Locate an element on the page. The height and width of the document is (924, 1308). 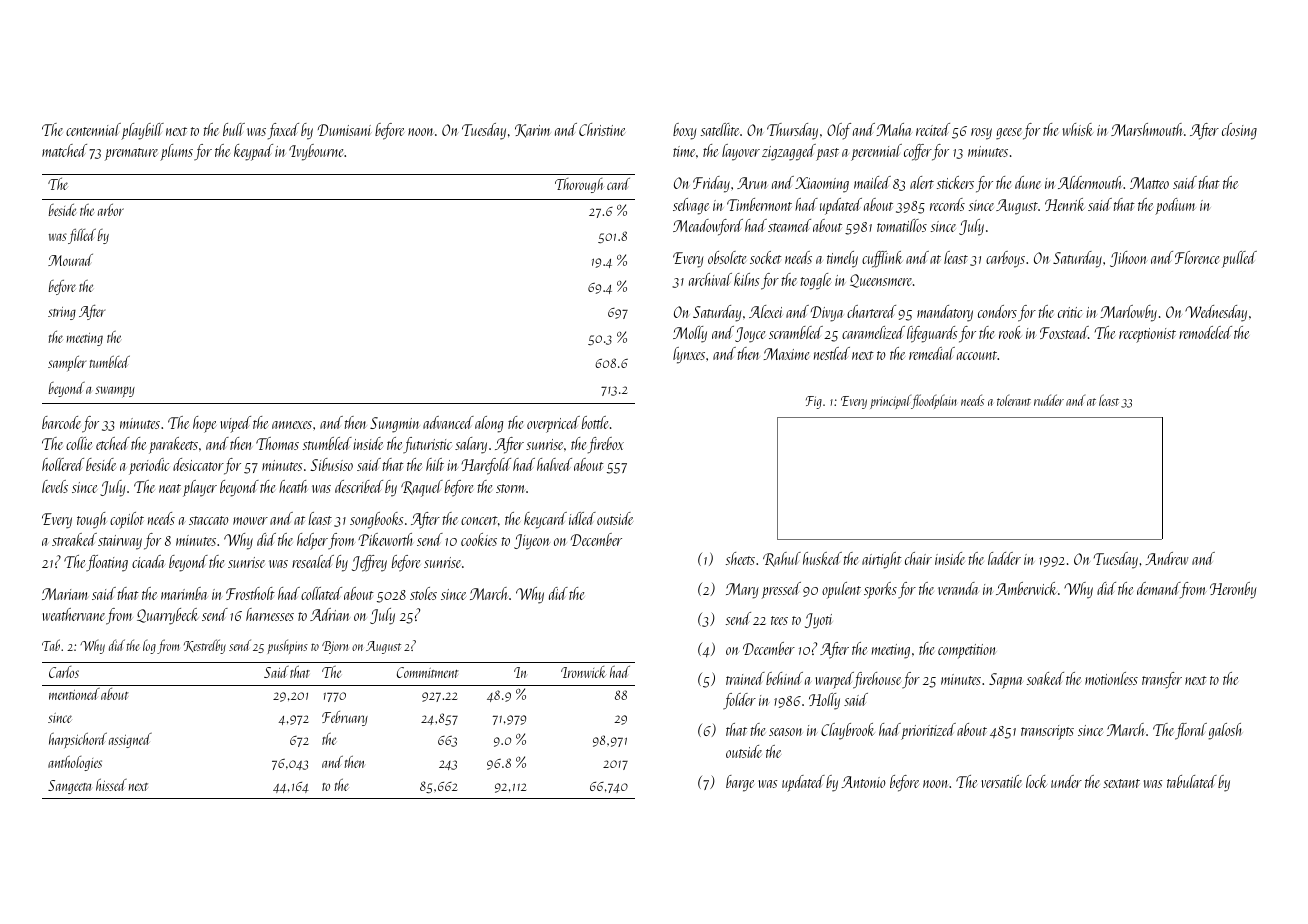
filled is located at coordinates (82, 236).
